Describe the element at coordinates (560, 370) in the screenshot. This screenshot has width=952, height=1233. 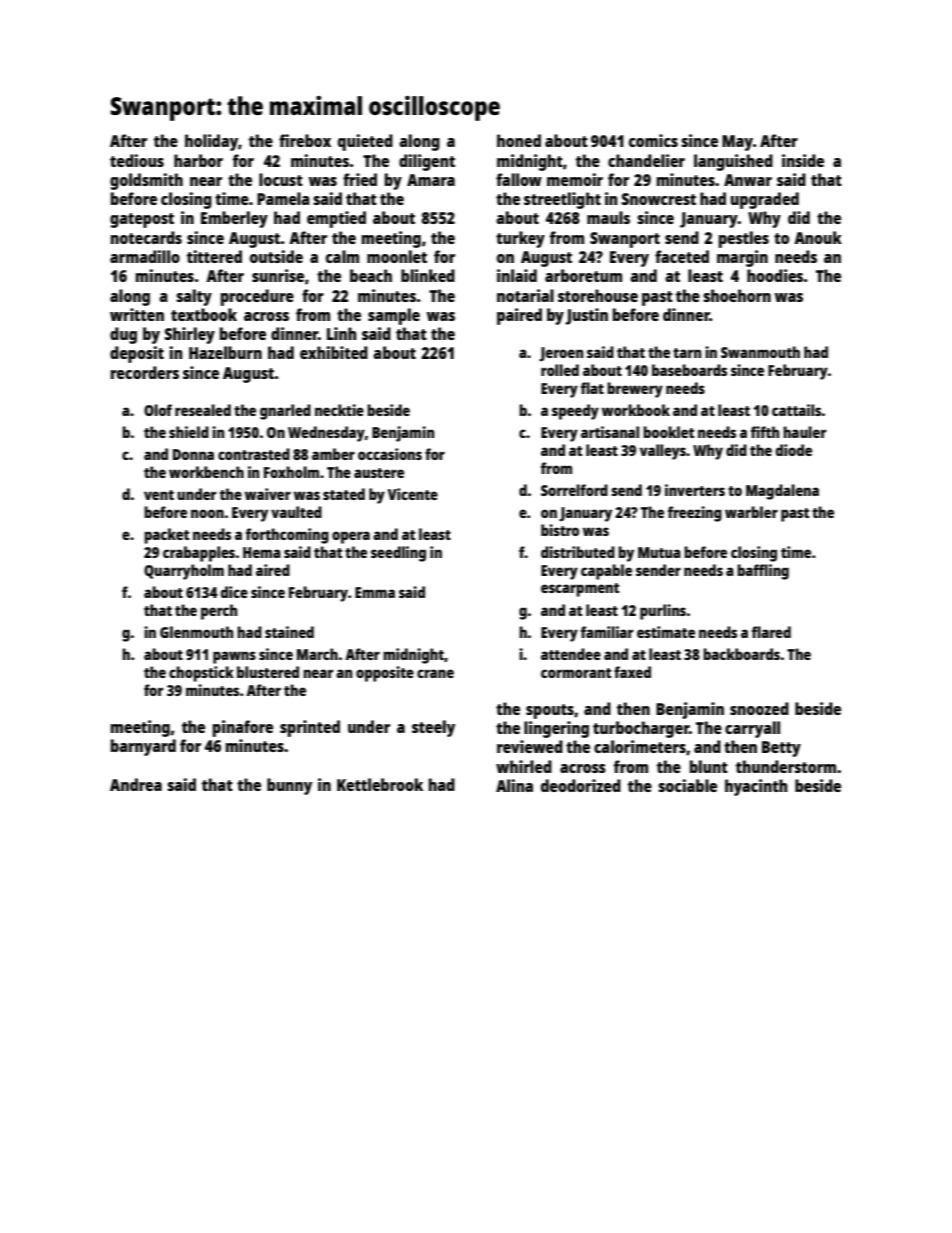
I see `rolled` at that location.
